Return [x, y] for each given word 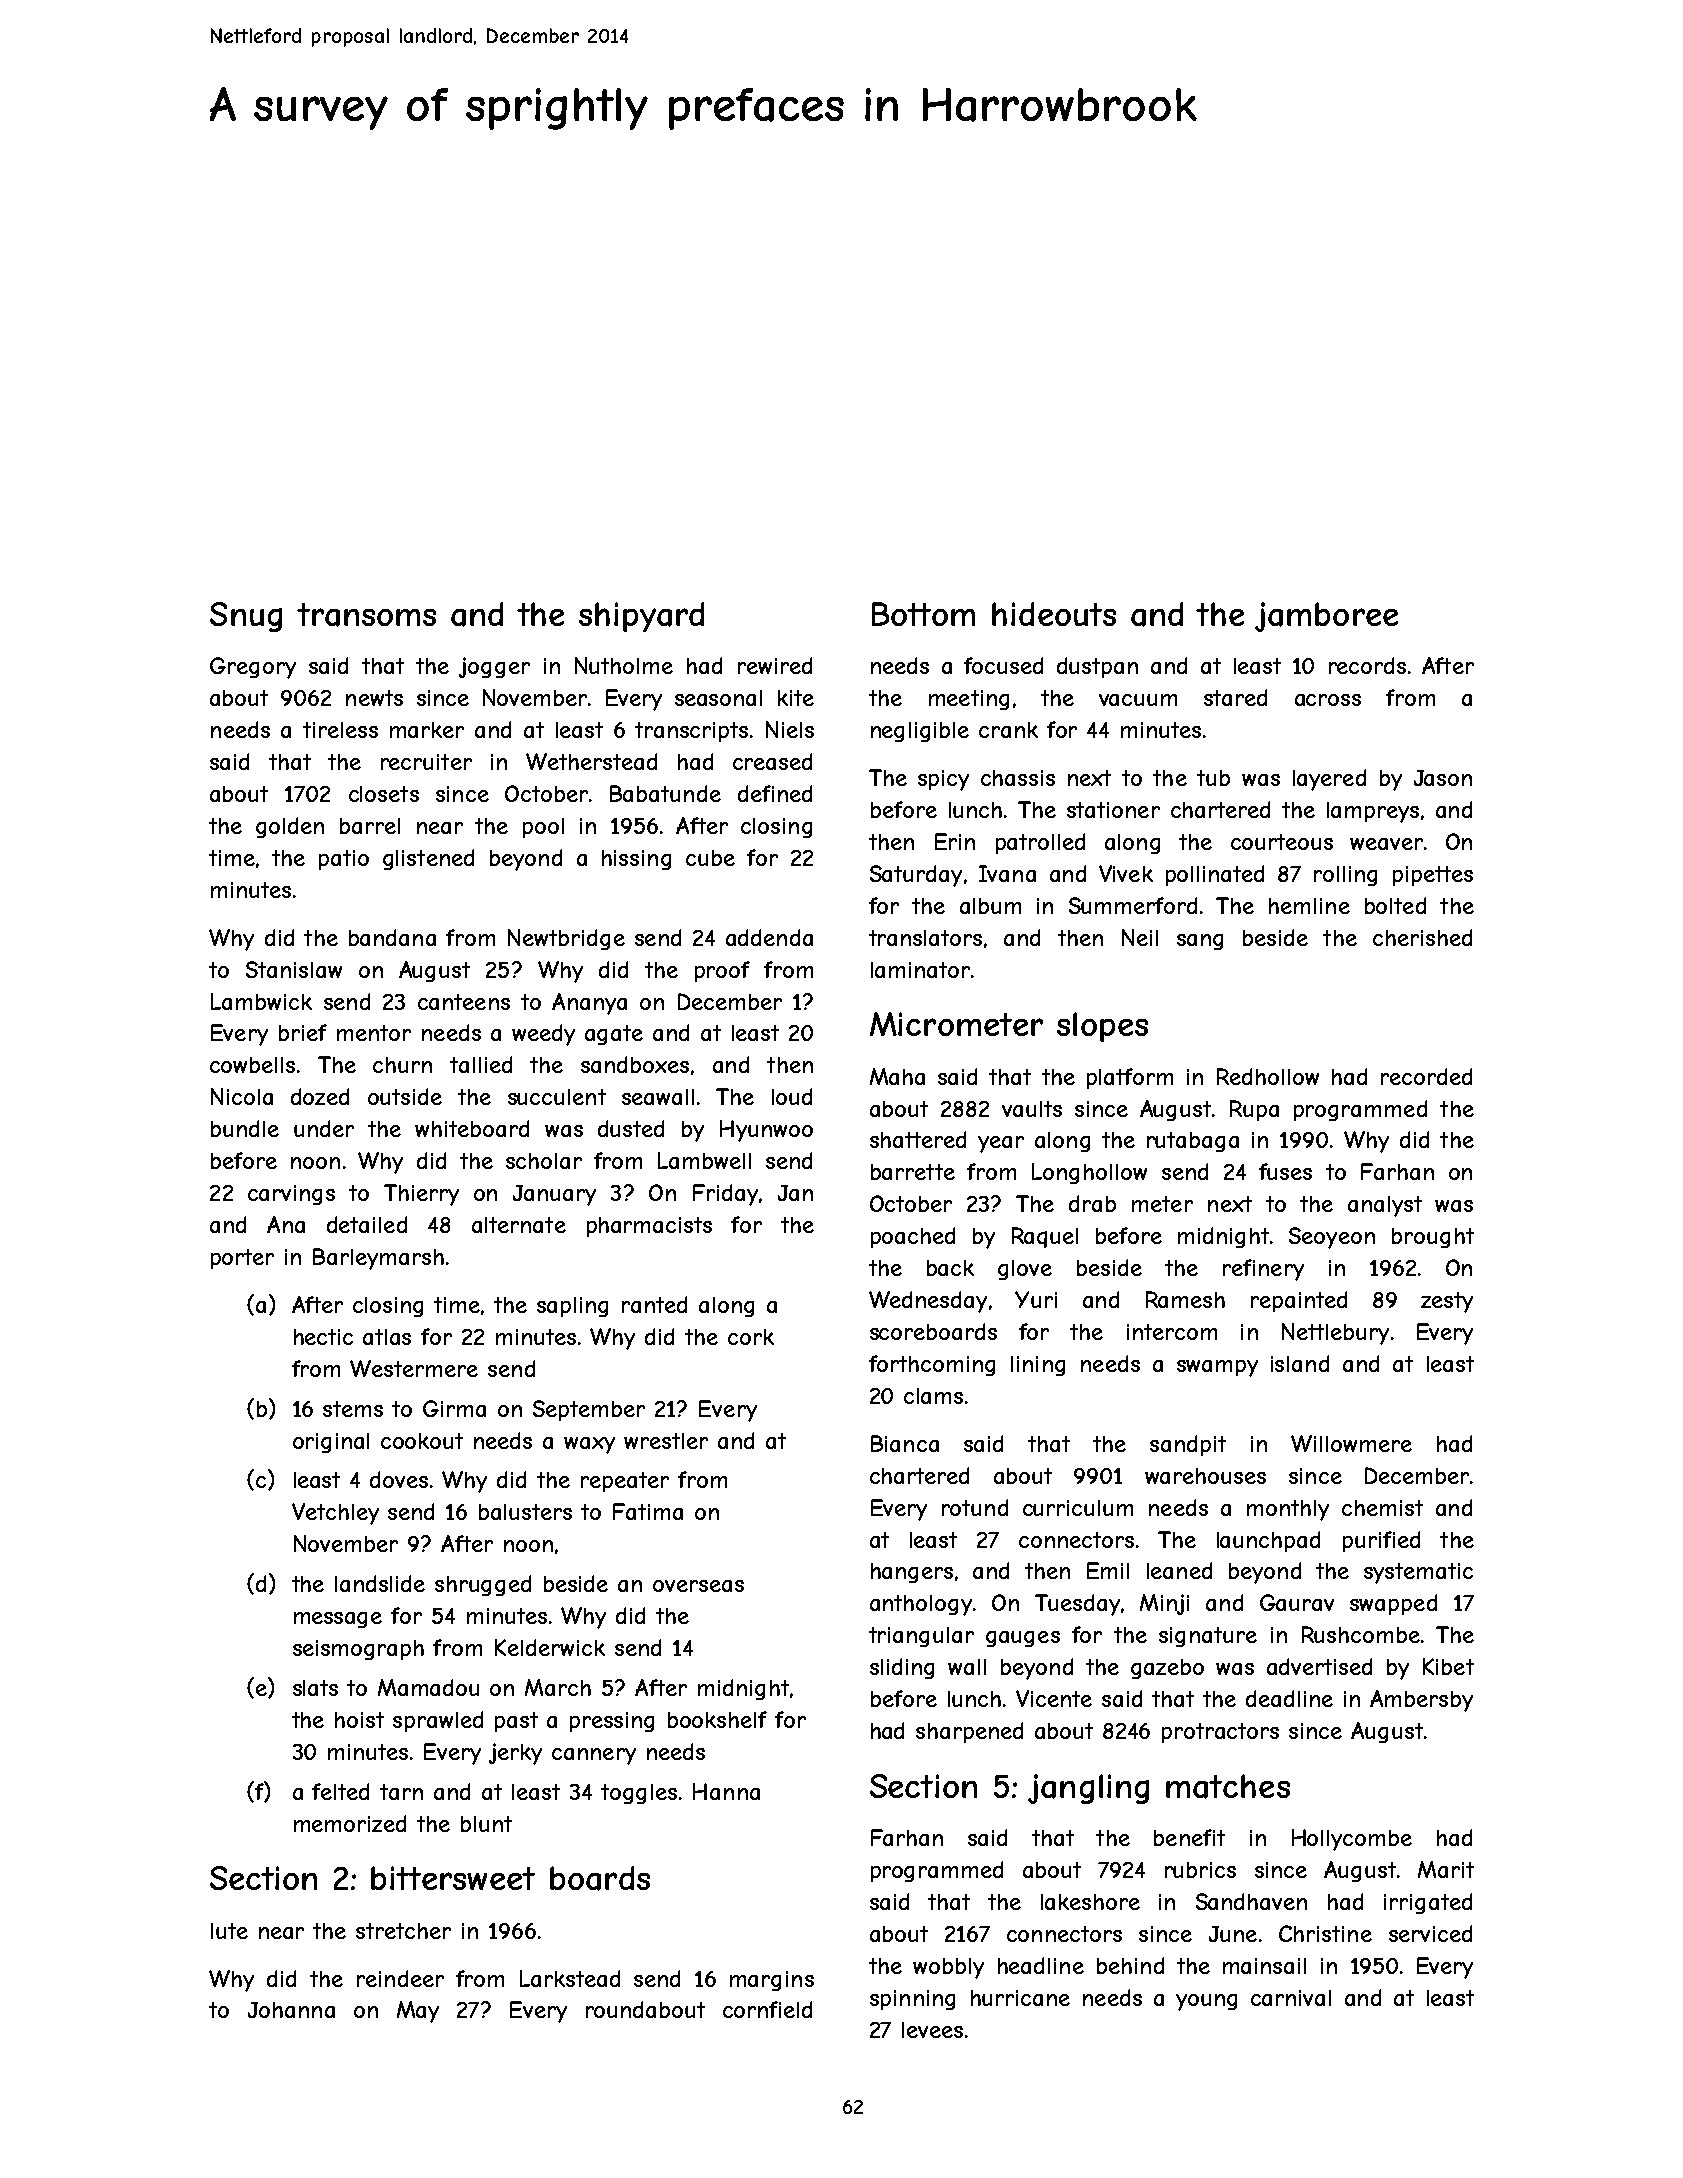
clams [933, 1396]
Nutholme [624, 665]
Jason [1443, 778]
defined [775, 793]
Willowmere [1351, 1443]
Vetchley [335, 1514]
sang [1200, 942]
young [1206, 2002]
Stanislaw [294, 969]
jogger [494, 667]
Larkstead [570, 1978]
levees [932, 2030]
